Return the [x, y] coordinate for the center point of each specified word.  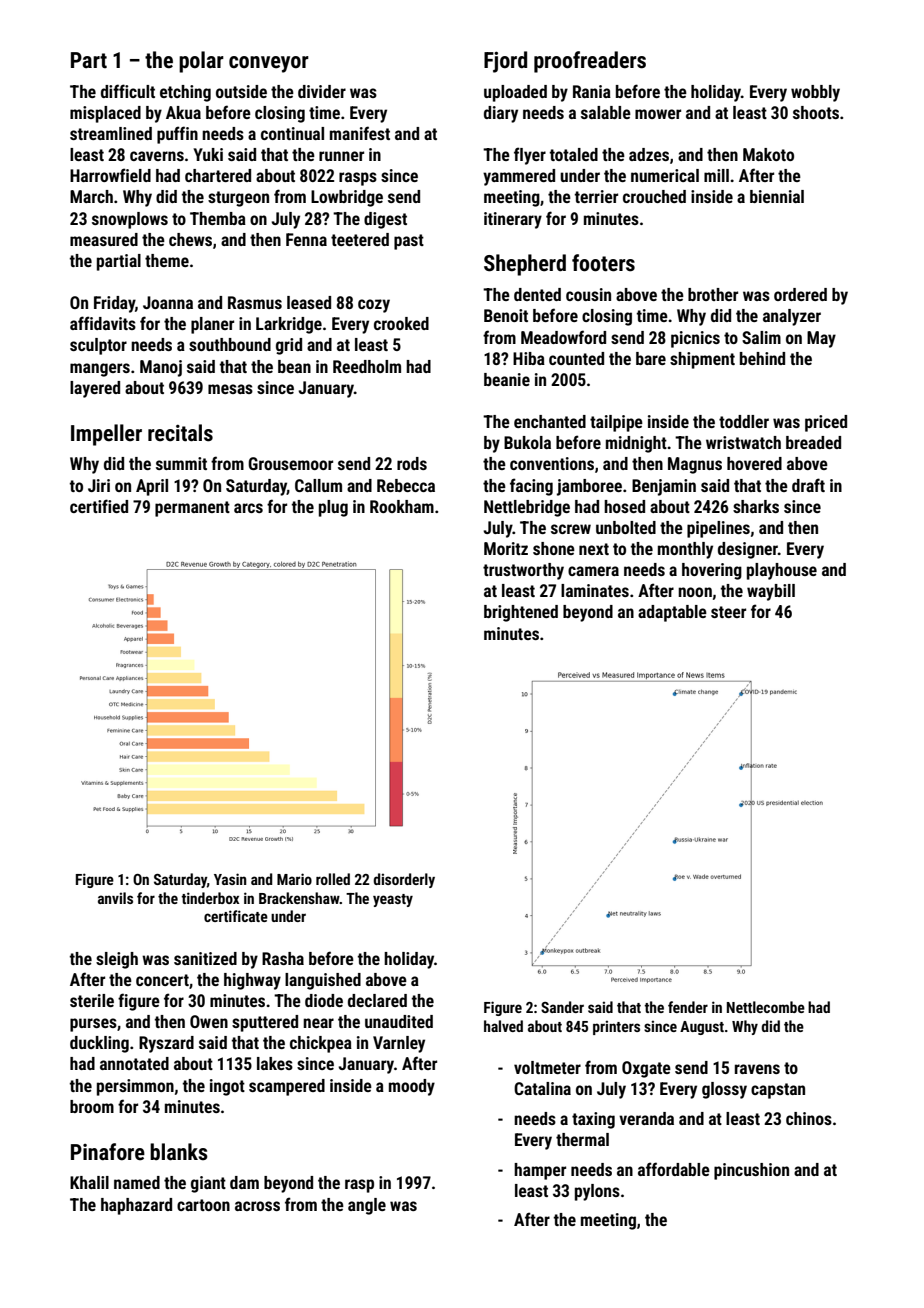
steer [728, 612]
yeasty [393, 900]
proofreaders [590, 62]
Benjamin [664, 487]
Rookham [402, 506]
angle [367, 1206]
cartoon [203, 1205]
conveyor [269, 64]
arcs [248, 508]
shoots [816, 112]
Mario [294, 879]
